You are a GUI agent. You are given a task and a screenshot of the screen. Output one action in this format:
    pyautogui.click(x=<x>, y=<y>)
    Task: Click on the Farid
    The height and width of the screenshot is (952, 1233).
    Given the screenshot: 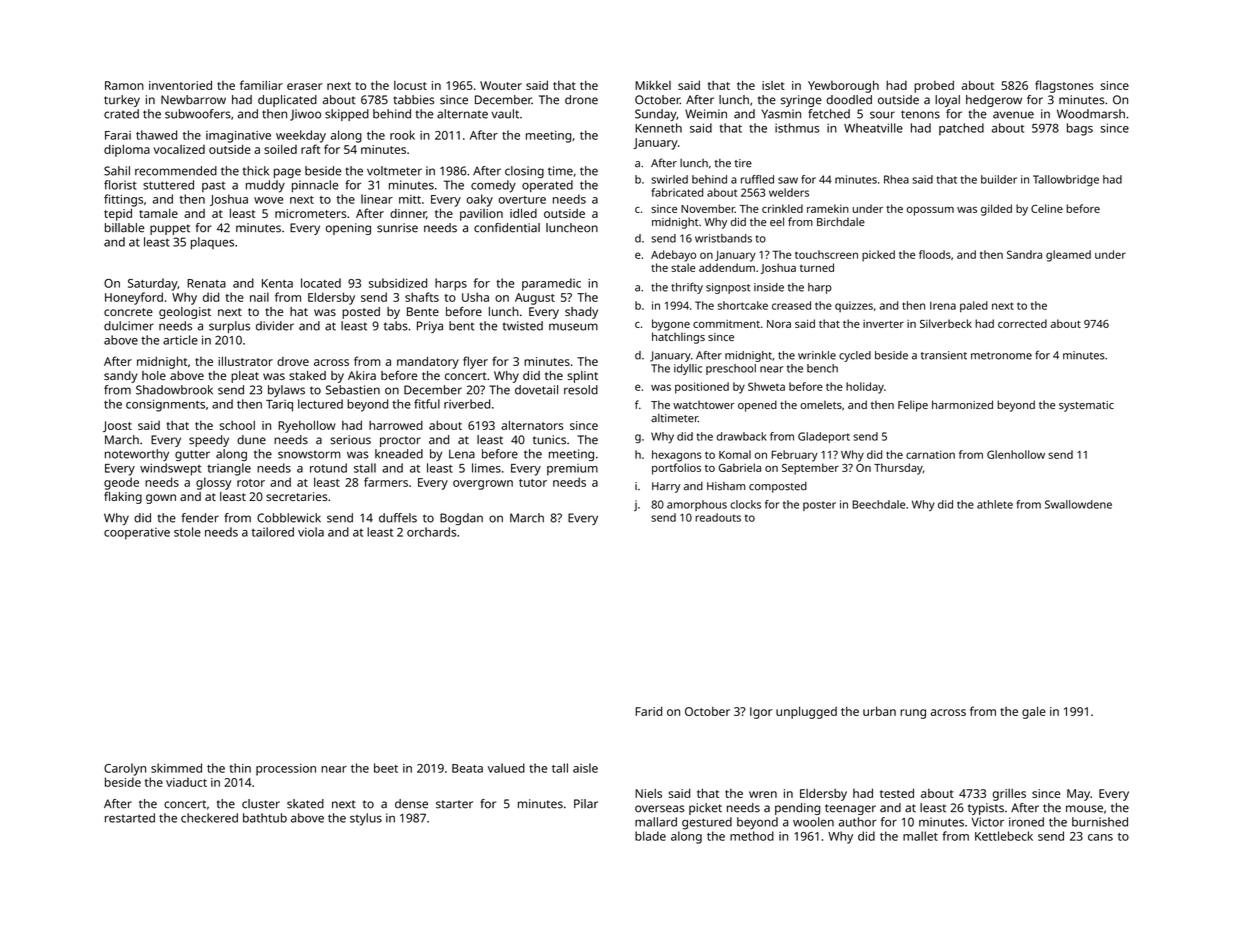 What is the action you would take?
    pyautogui.click(x=648, y=711)
